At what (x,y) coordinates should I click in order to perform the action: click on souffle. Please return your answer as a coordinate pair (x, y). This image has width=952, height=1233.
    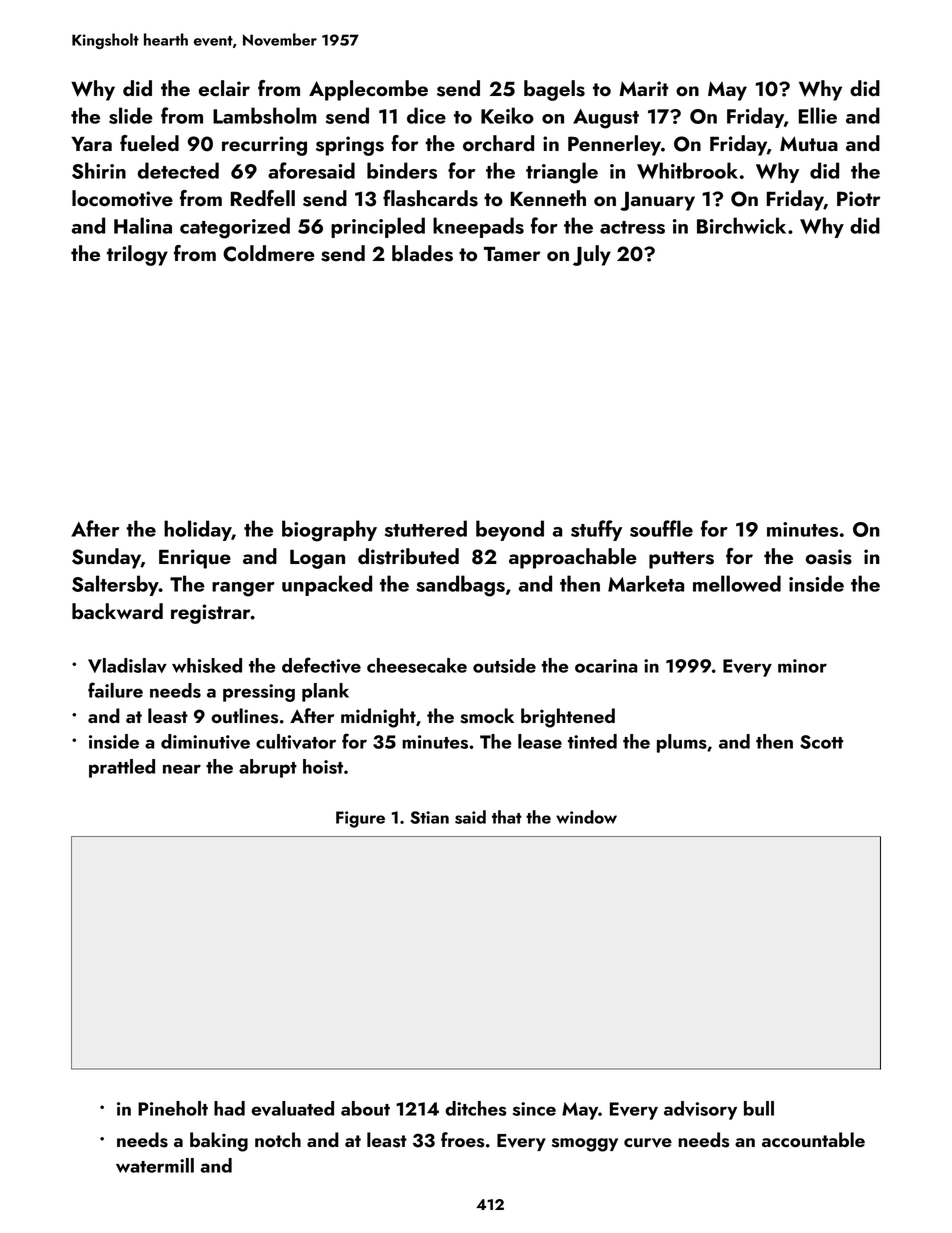
    Looking at the image, I should click on (661, 528).
